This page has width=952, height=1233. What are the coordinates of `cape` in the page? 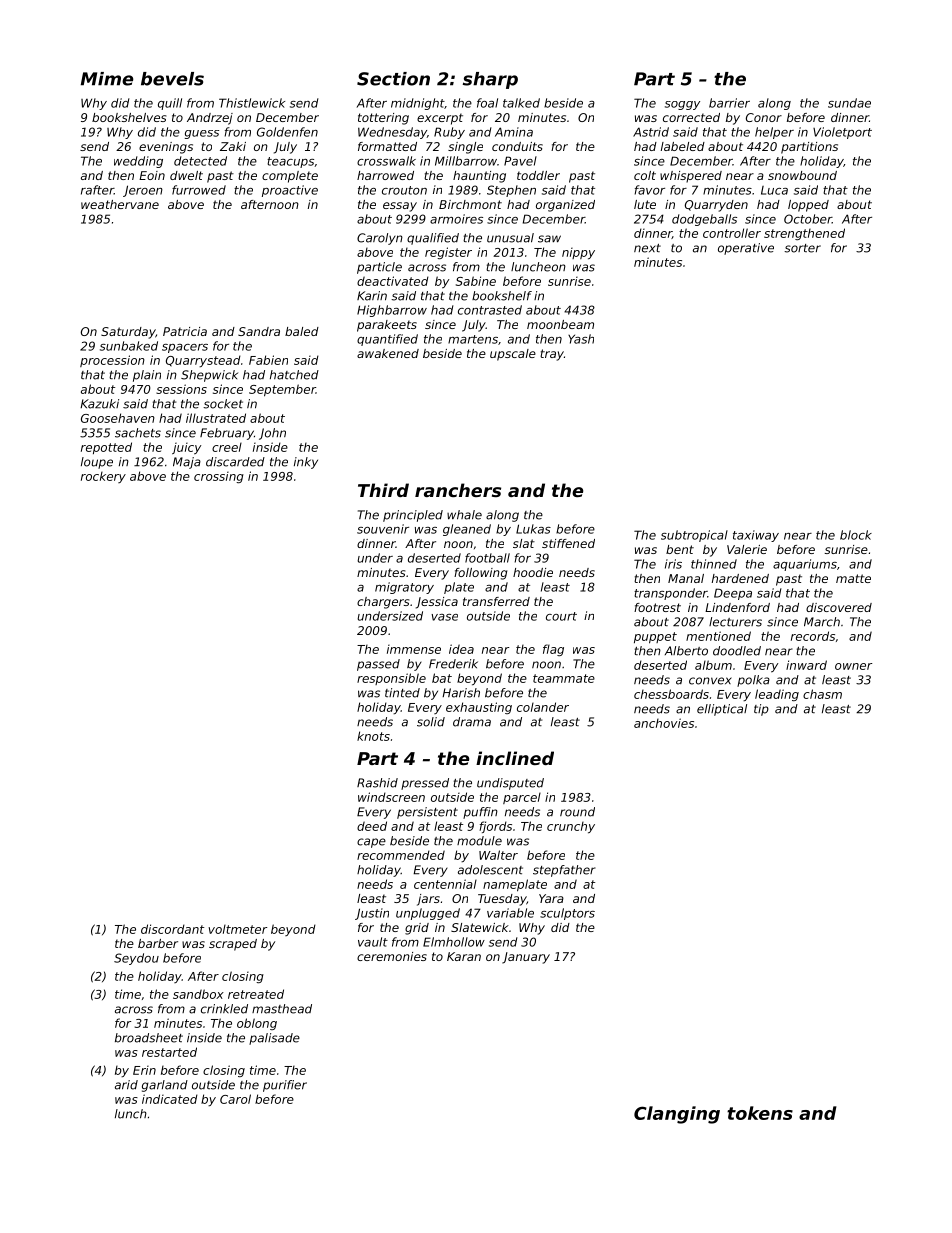 It's located at (371, 843).
